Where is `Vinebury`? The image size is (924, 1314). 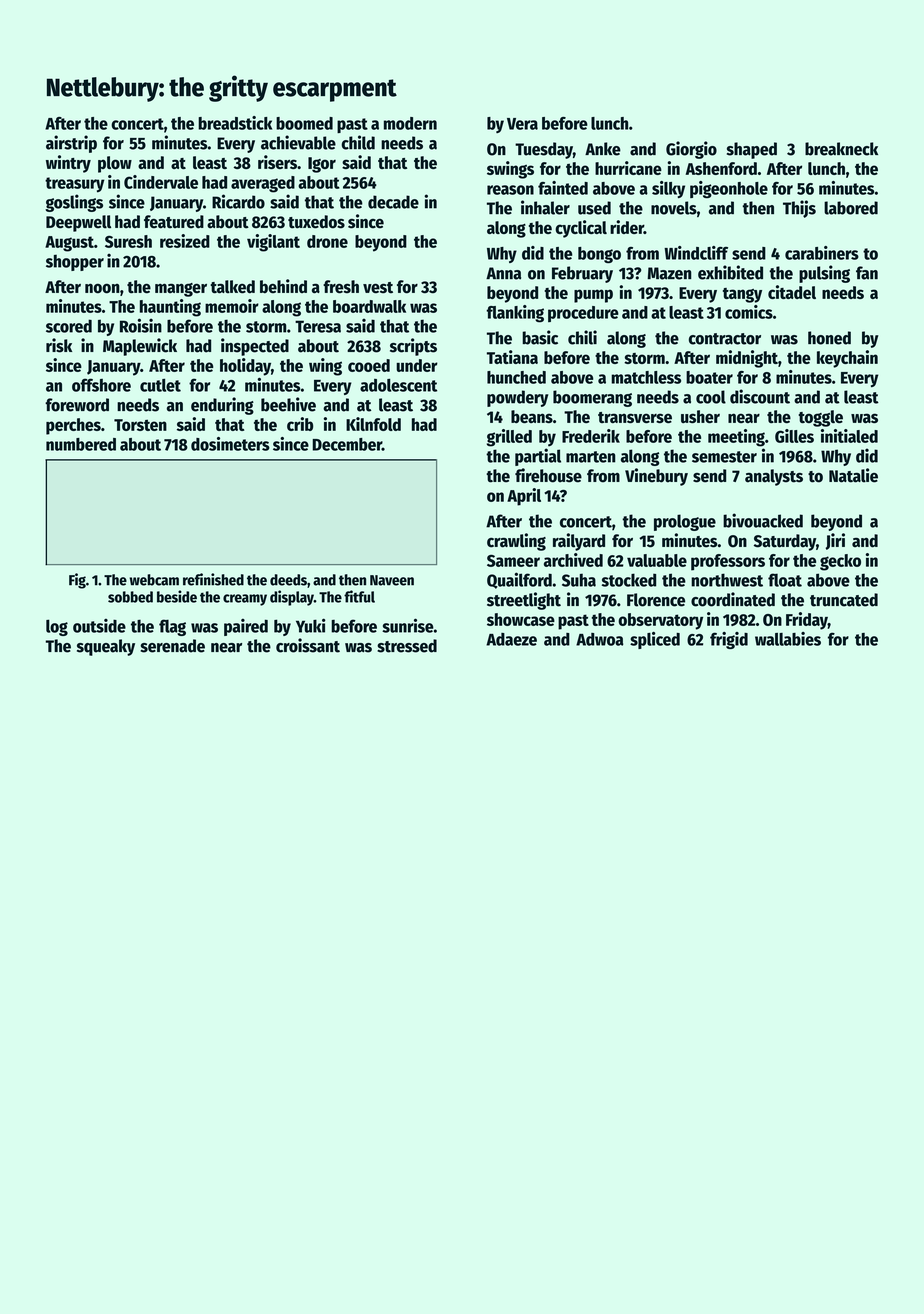
Vinebury is located at coordinates (656, 477).
